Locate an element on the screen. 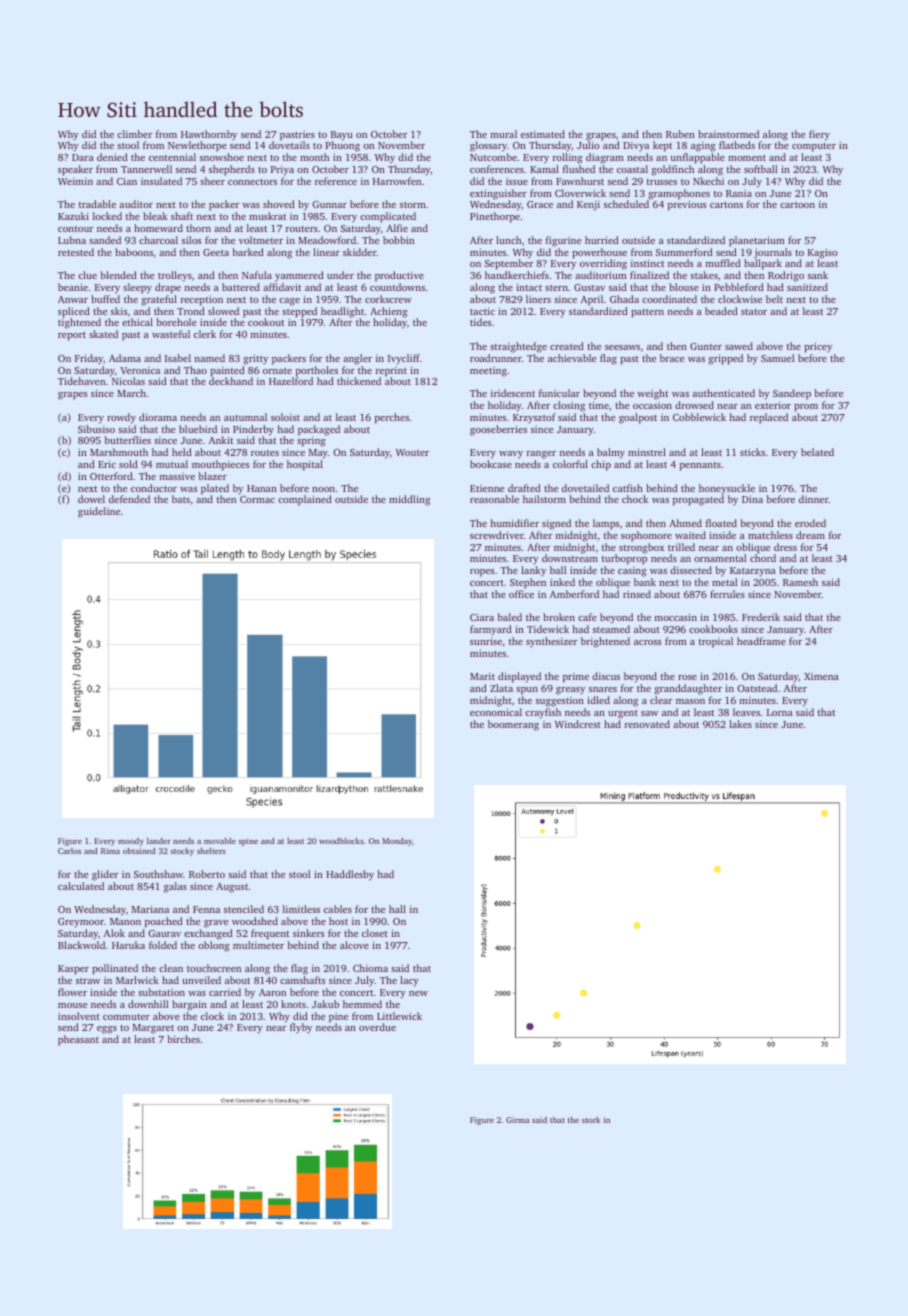  ornate is located at coordinates (277, 371).
